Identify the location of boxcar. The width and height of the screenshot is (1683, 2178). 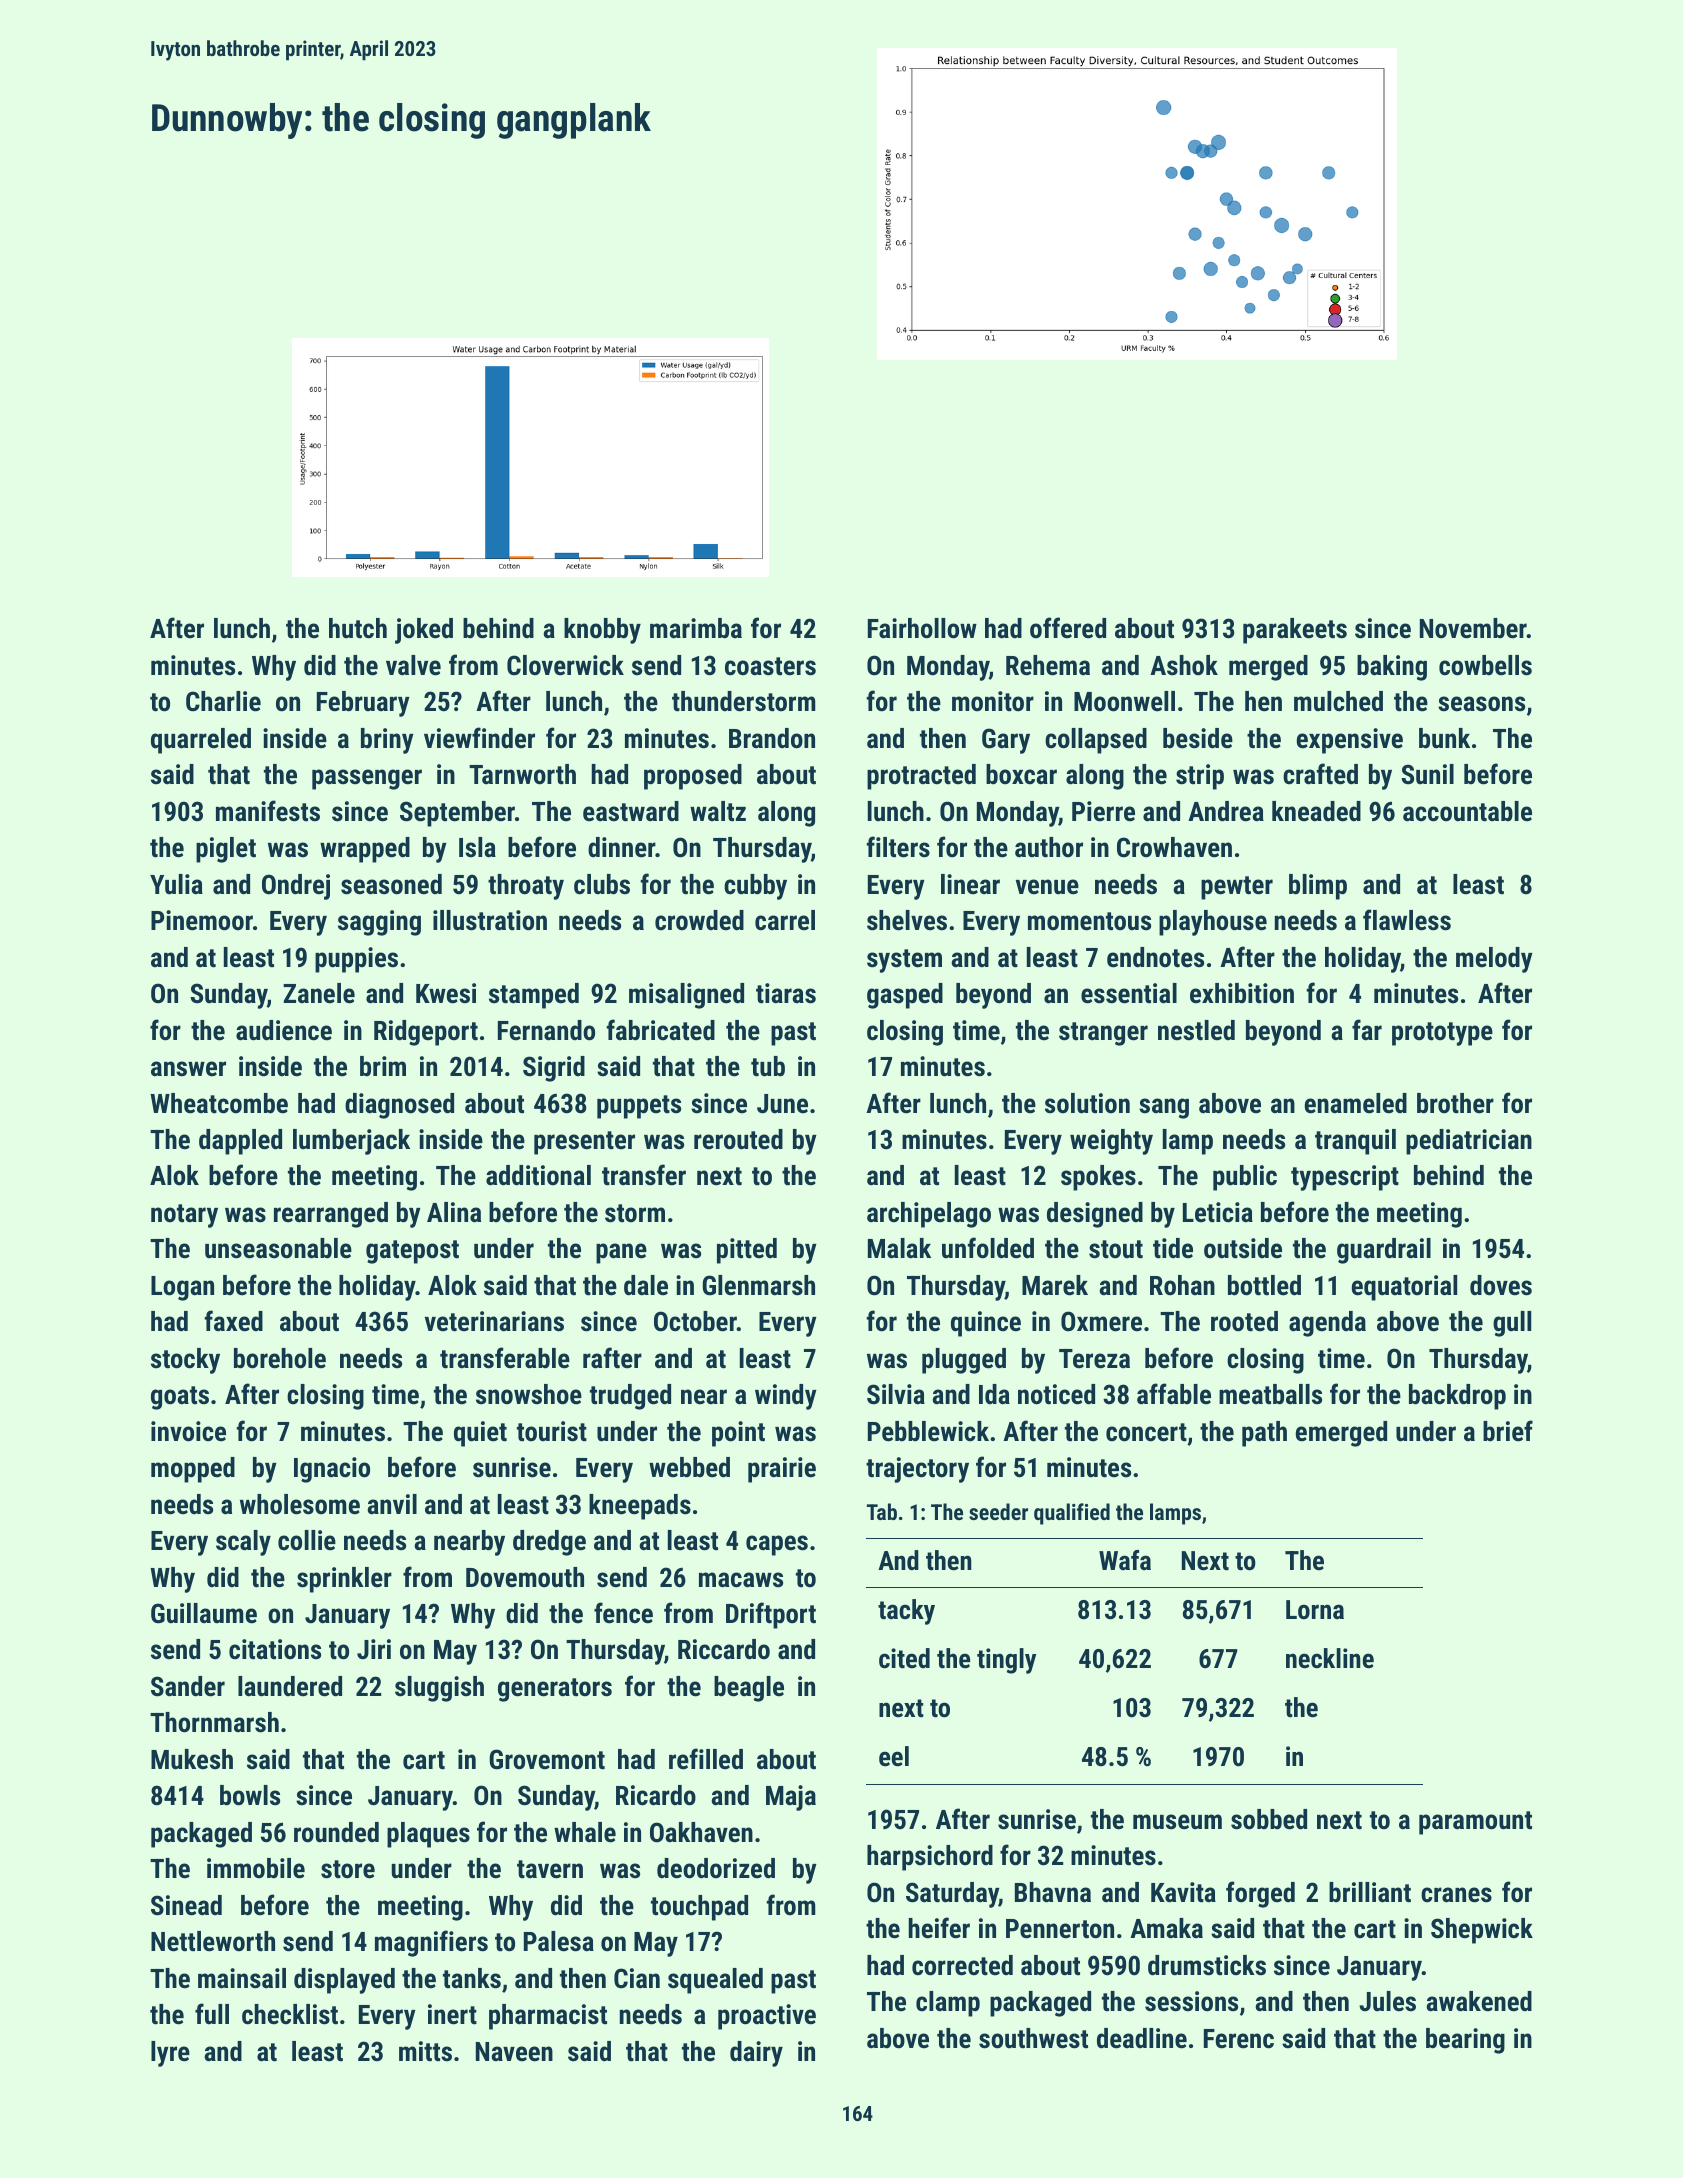
(1021, 774).
